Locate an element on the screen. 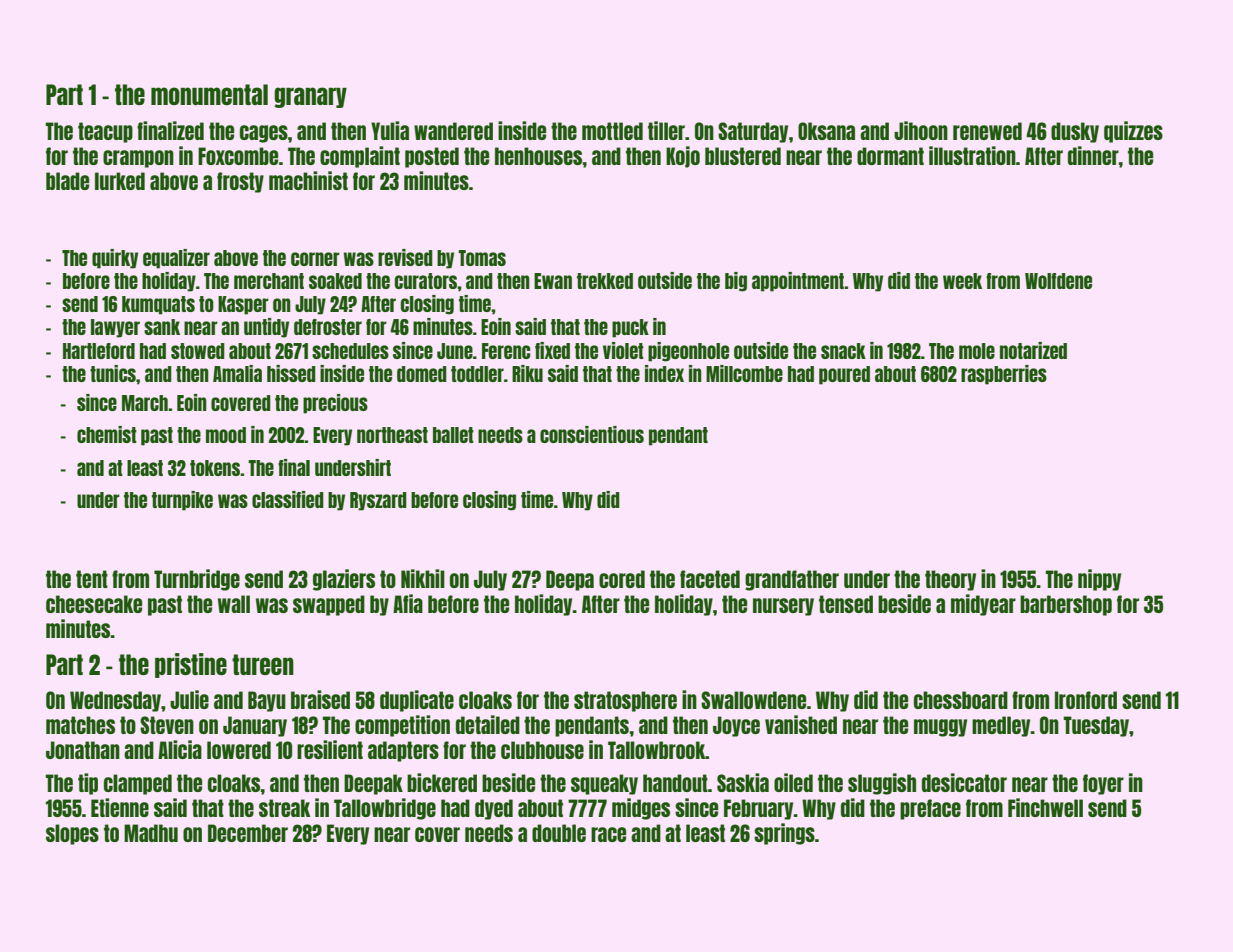  springs is located at coordinates (784, 834).
